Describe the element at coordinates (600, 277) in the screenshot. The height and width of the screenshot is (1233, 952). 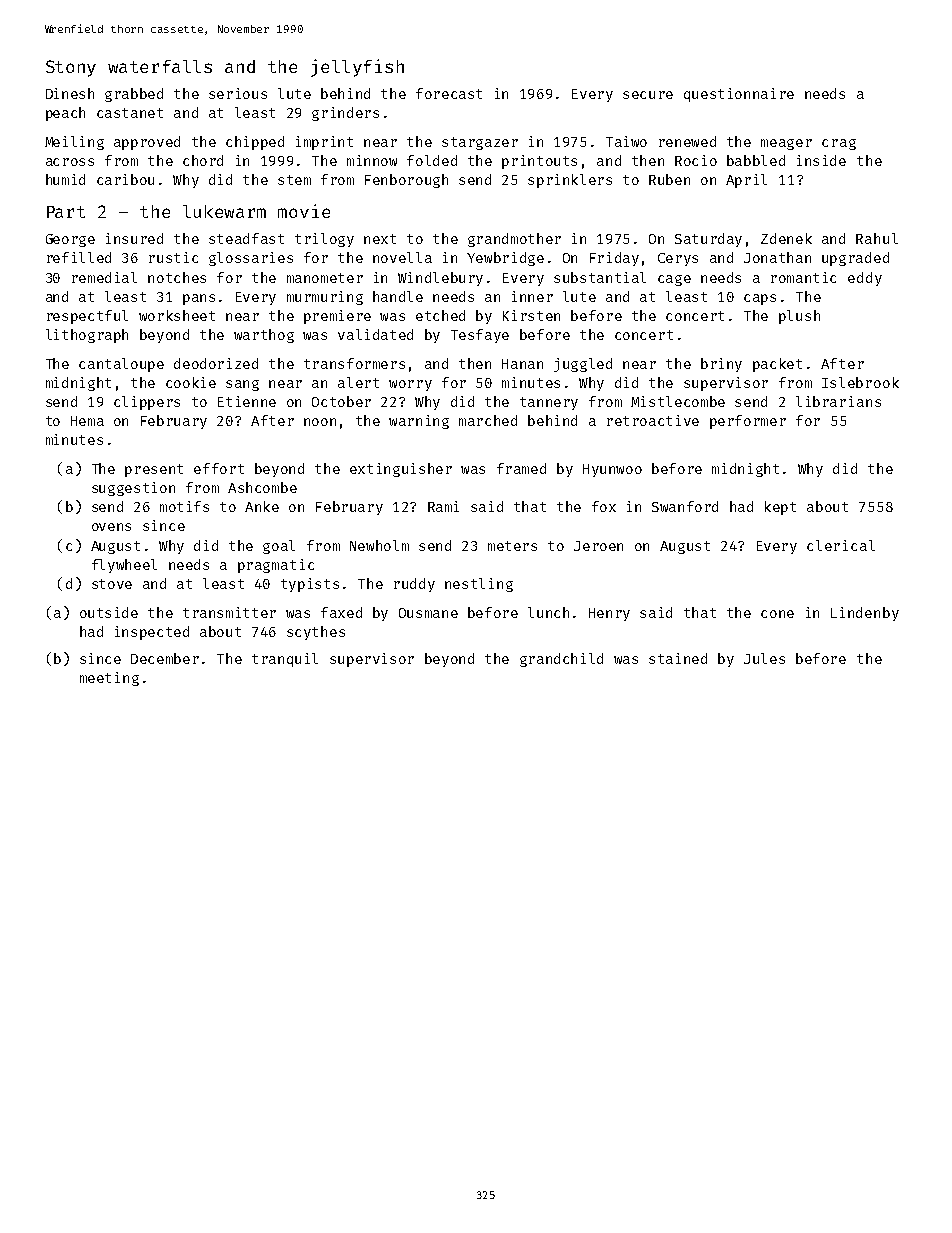
I see `substantial` at that location.
